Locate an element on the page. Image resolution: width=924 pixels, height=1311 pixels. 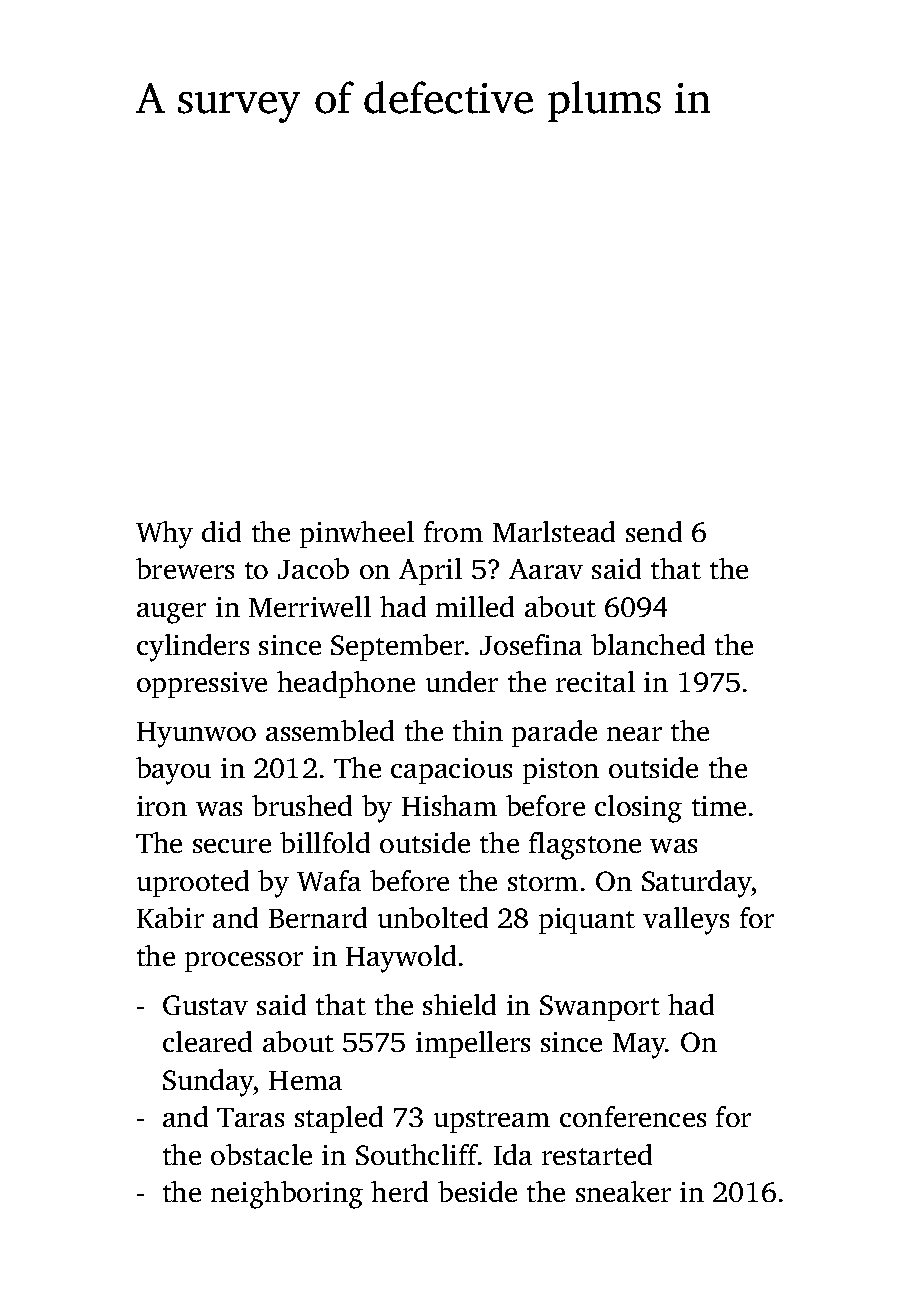
sneaker is located at coordinates (623, 1191).
